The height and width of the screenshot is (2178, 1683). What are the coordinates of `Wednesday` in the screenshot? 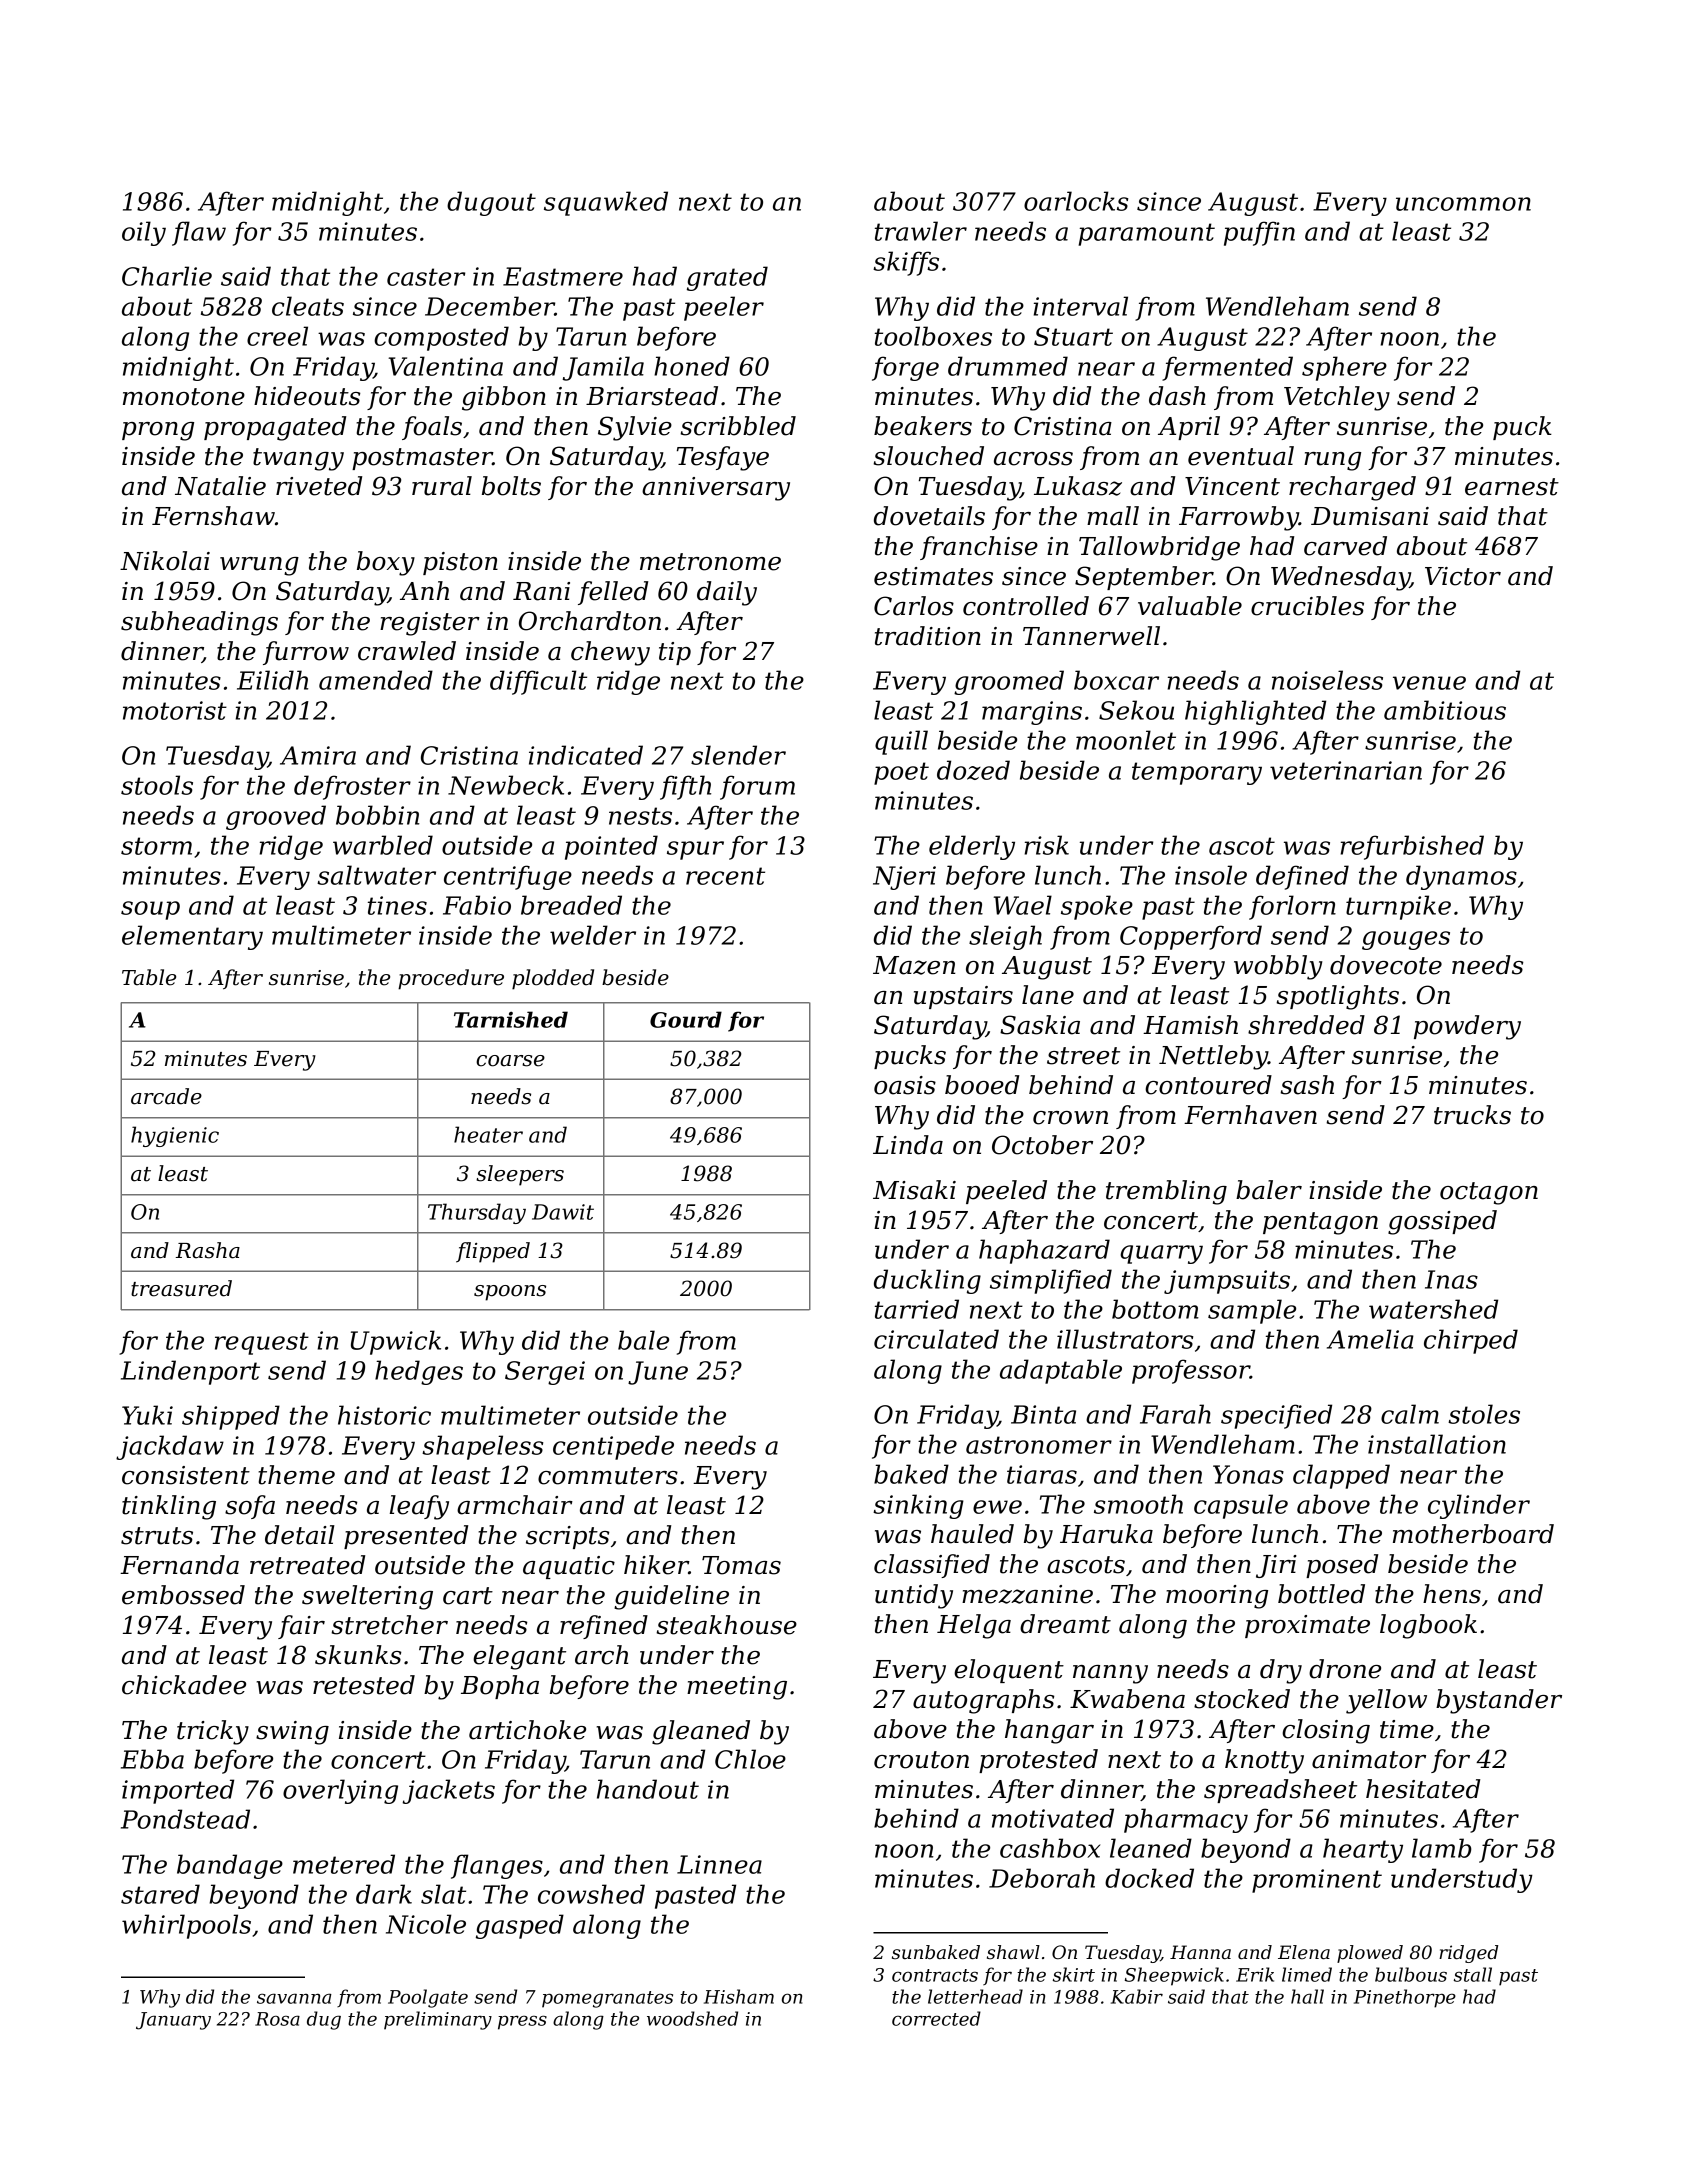 It's located at (1340, 578).
